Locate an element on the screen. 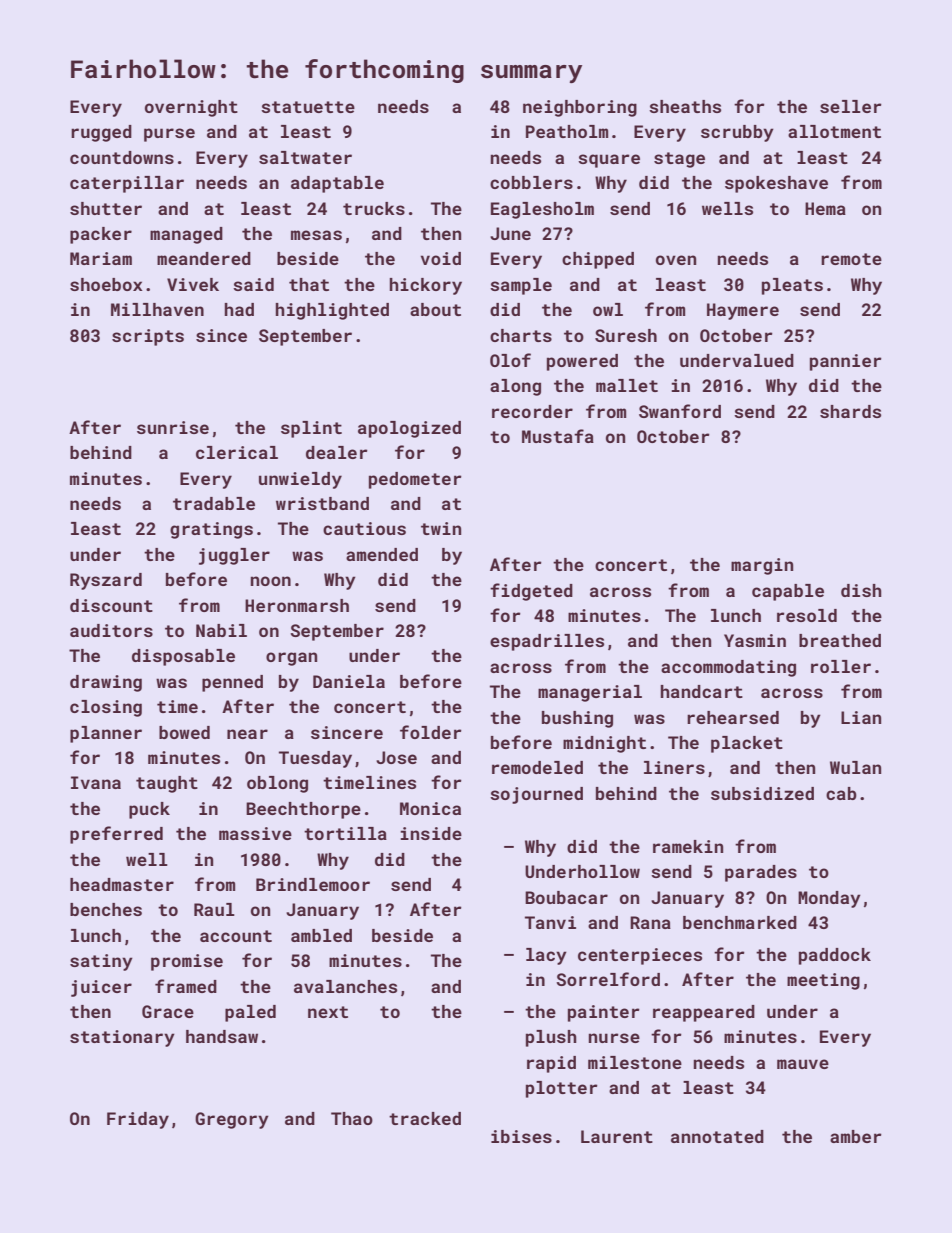 This screenshot has height=1233, width=952. caterpillar is located at coordinates (127, 184).
